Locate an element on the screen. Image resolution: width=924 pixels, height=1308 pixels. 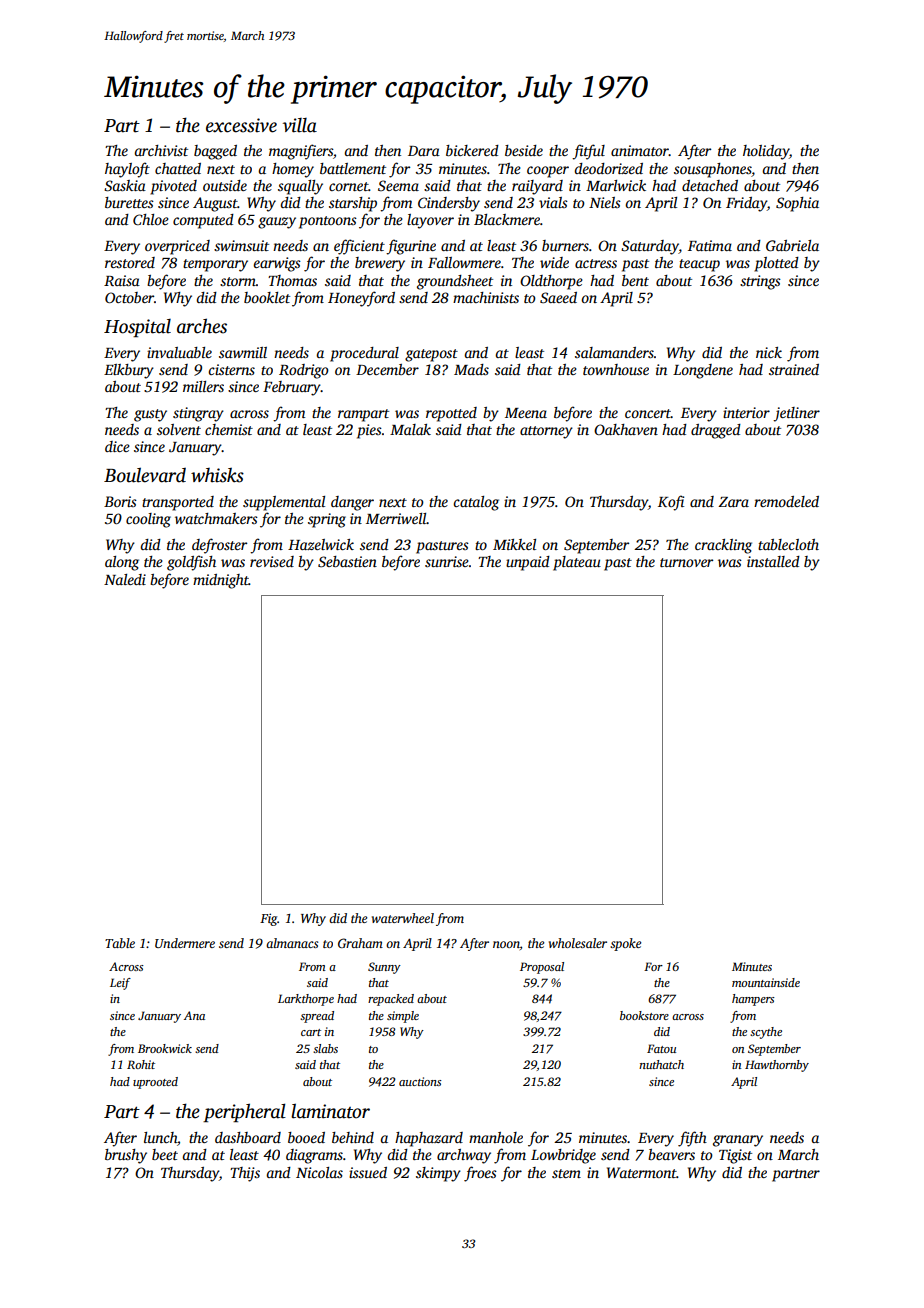
dragged is located at coordinates (716, 431).
